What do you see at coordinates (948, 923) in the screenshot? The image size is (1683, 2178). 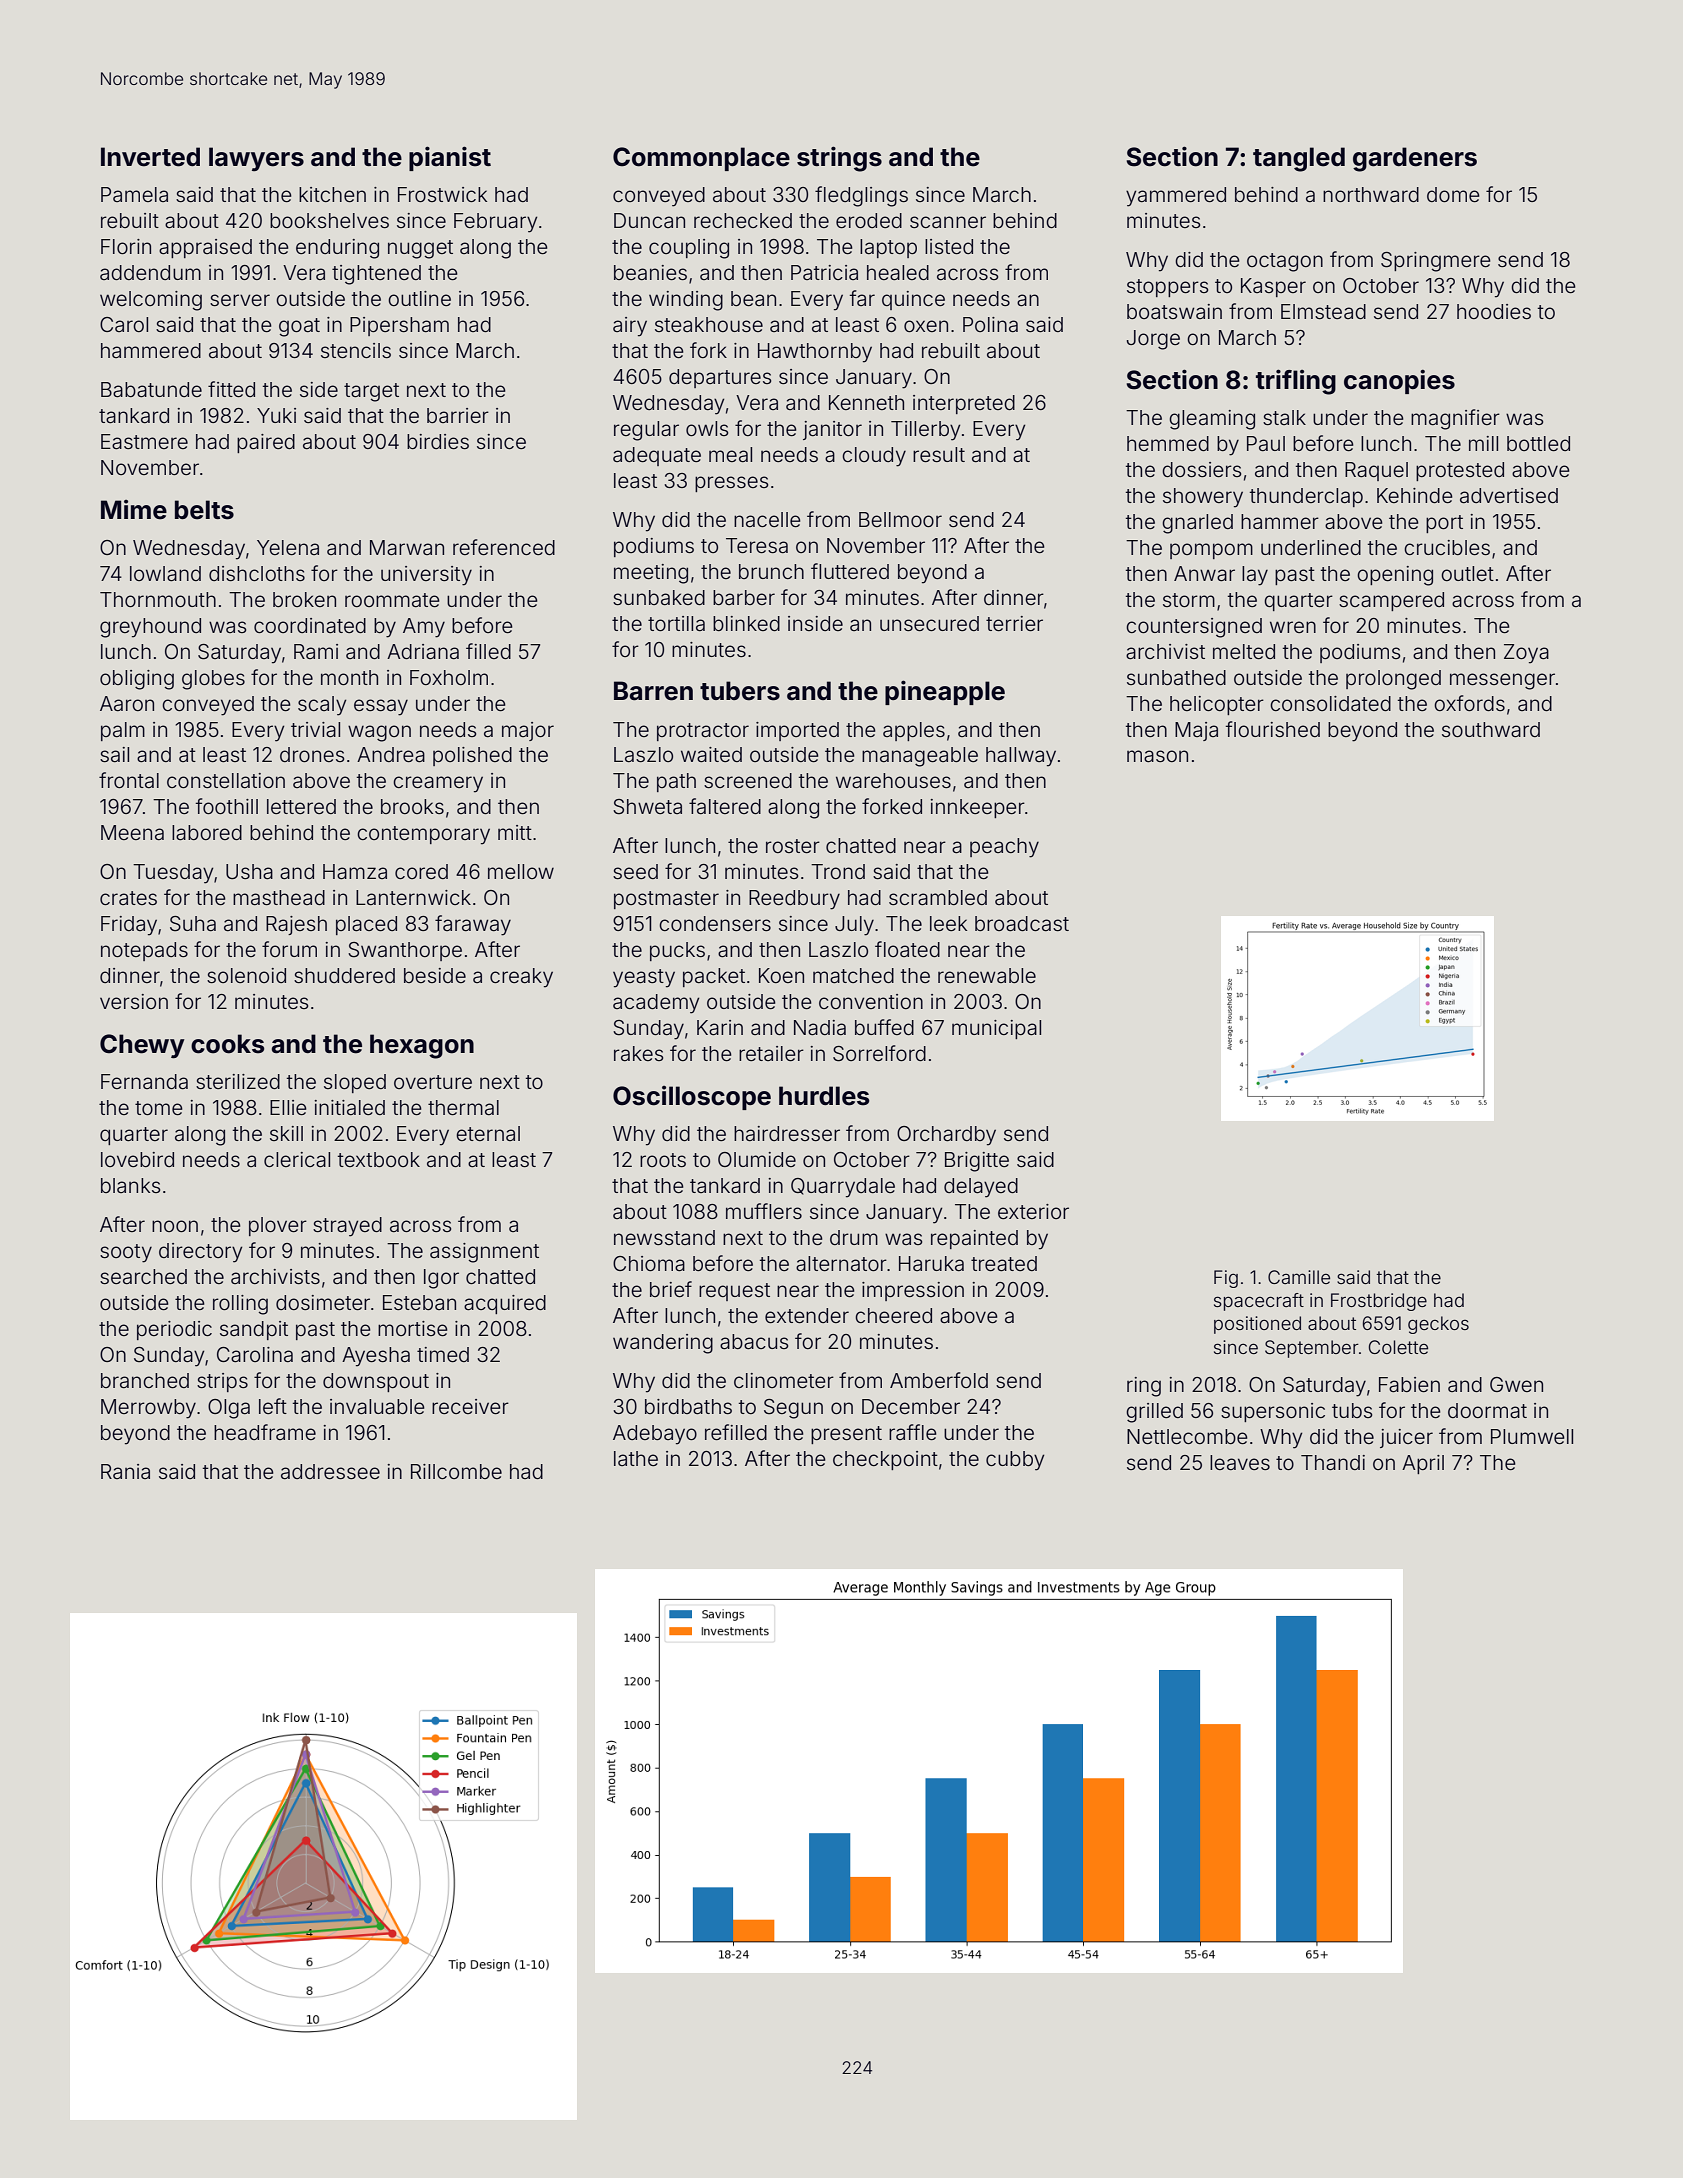 I see `leek` at bounding box center [948, 923].
